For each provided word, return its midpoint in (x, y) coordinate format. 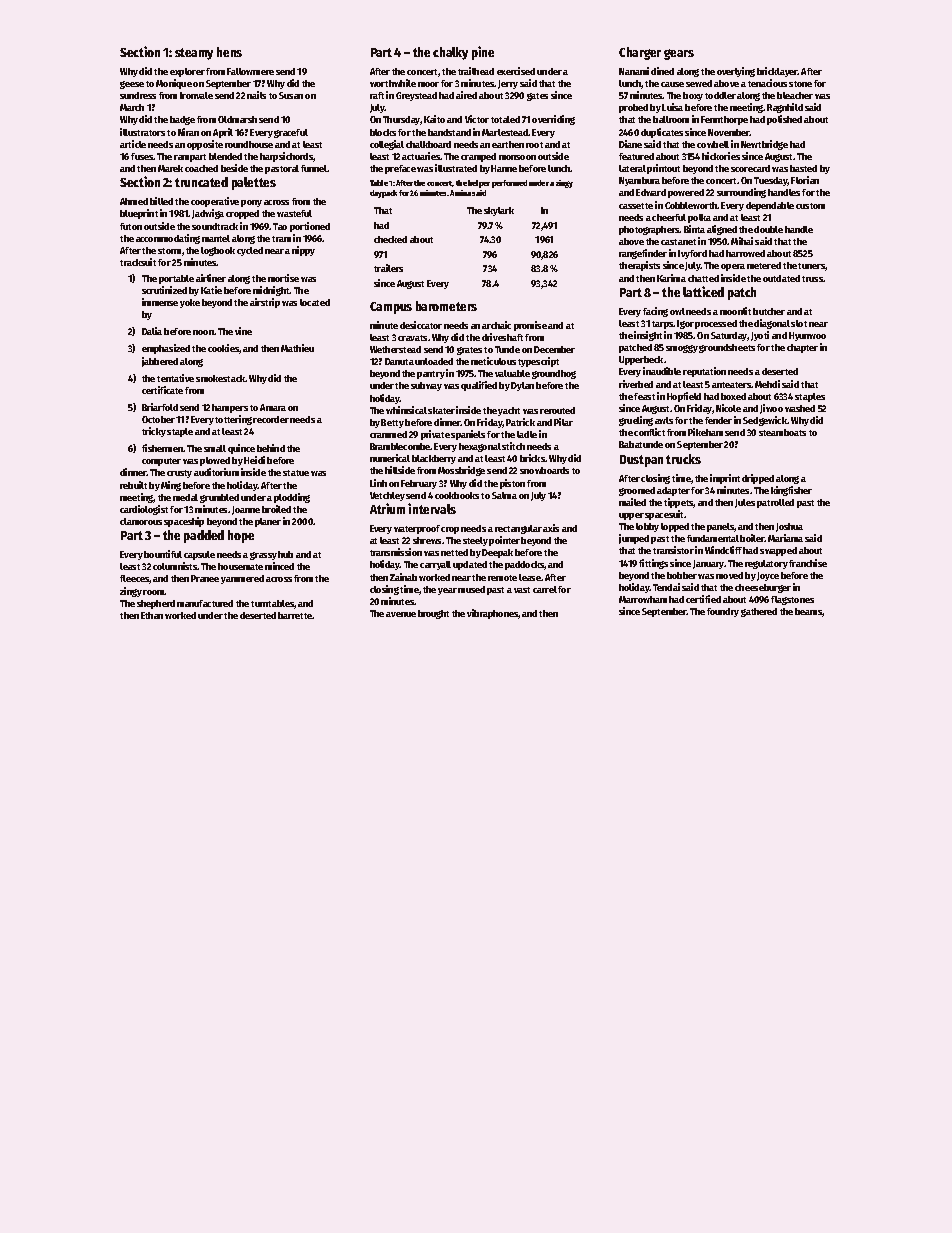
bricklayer (777, 72)
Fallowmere (250, 71)
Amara (273, 407)
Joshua (789, 527)
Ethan (152, 615)
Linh (378, 483)
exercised (516, 71)
